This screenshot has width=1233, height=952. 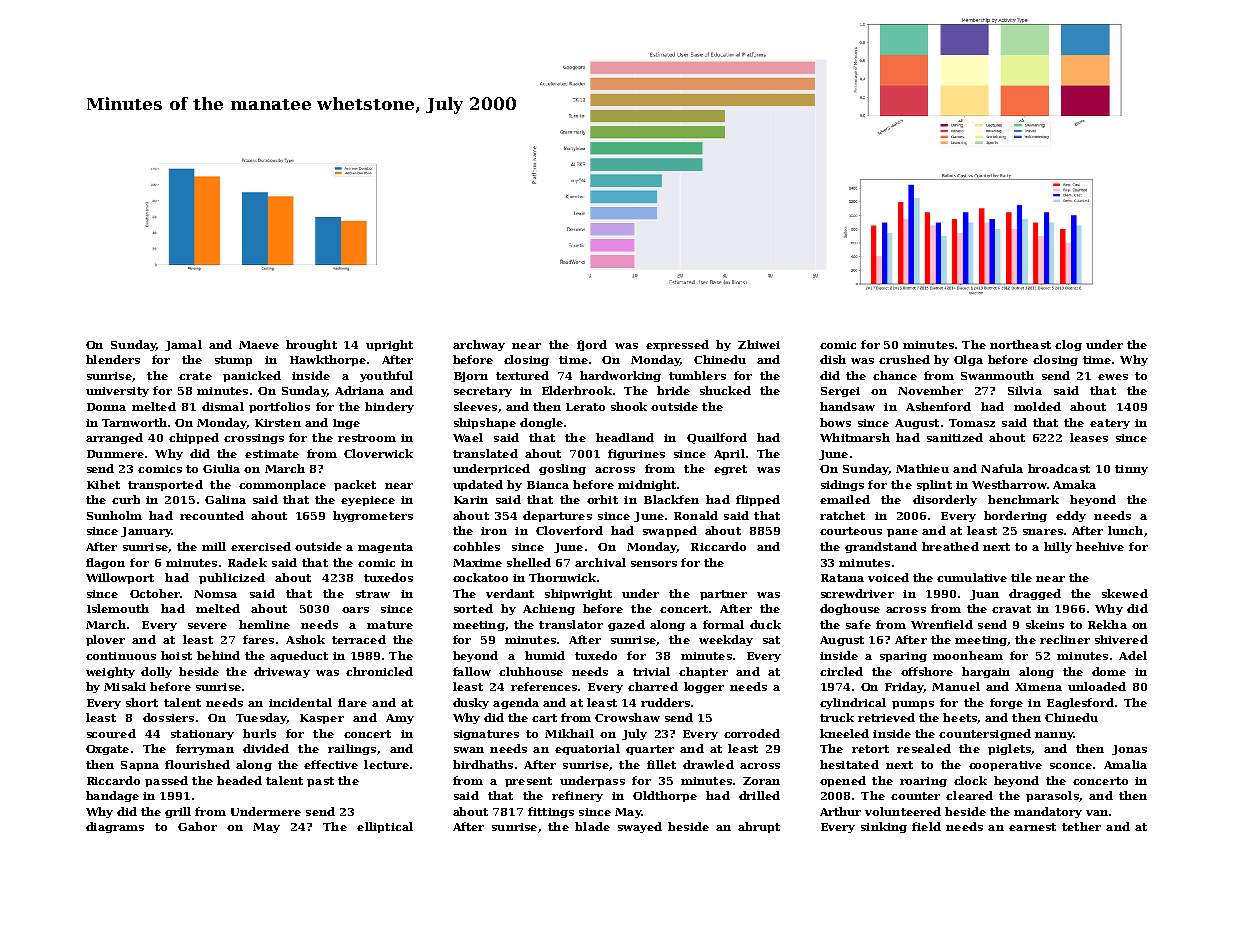 I want to click on Zhiwei, so click(x=759, y=344).
